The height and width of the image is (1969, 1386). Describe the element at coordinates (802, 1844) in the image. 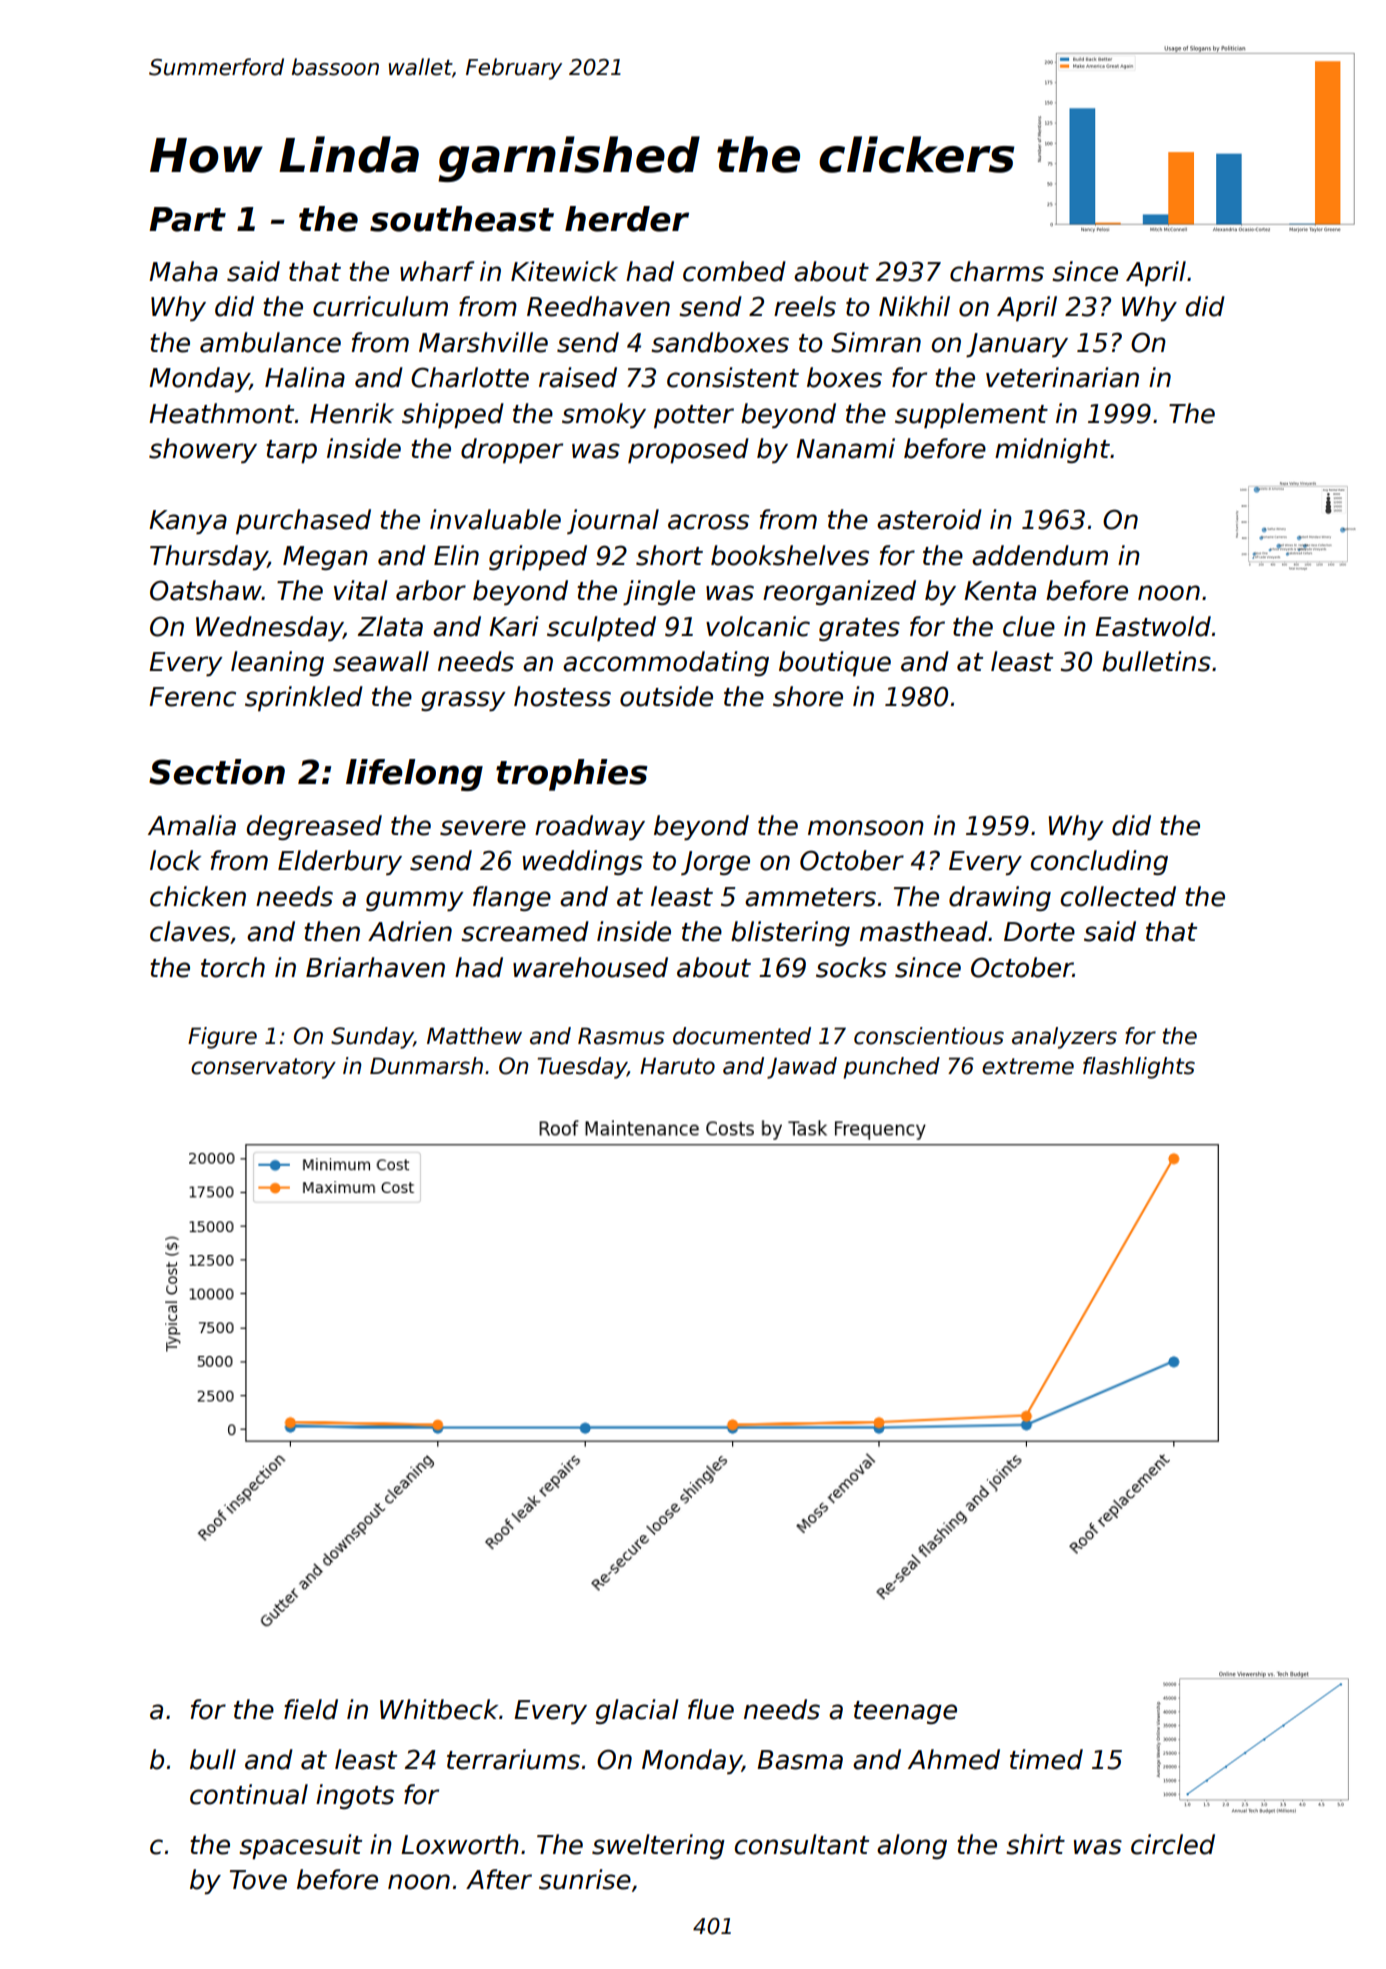

I see `consultant` at that location.
